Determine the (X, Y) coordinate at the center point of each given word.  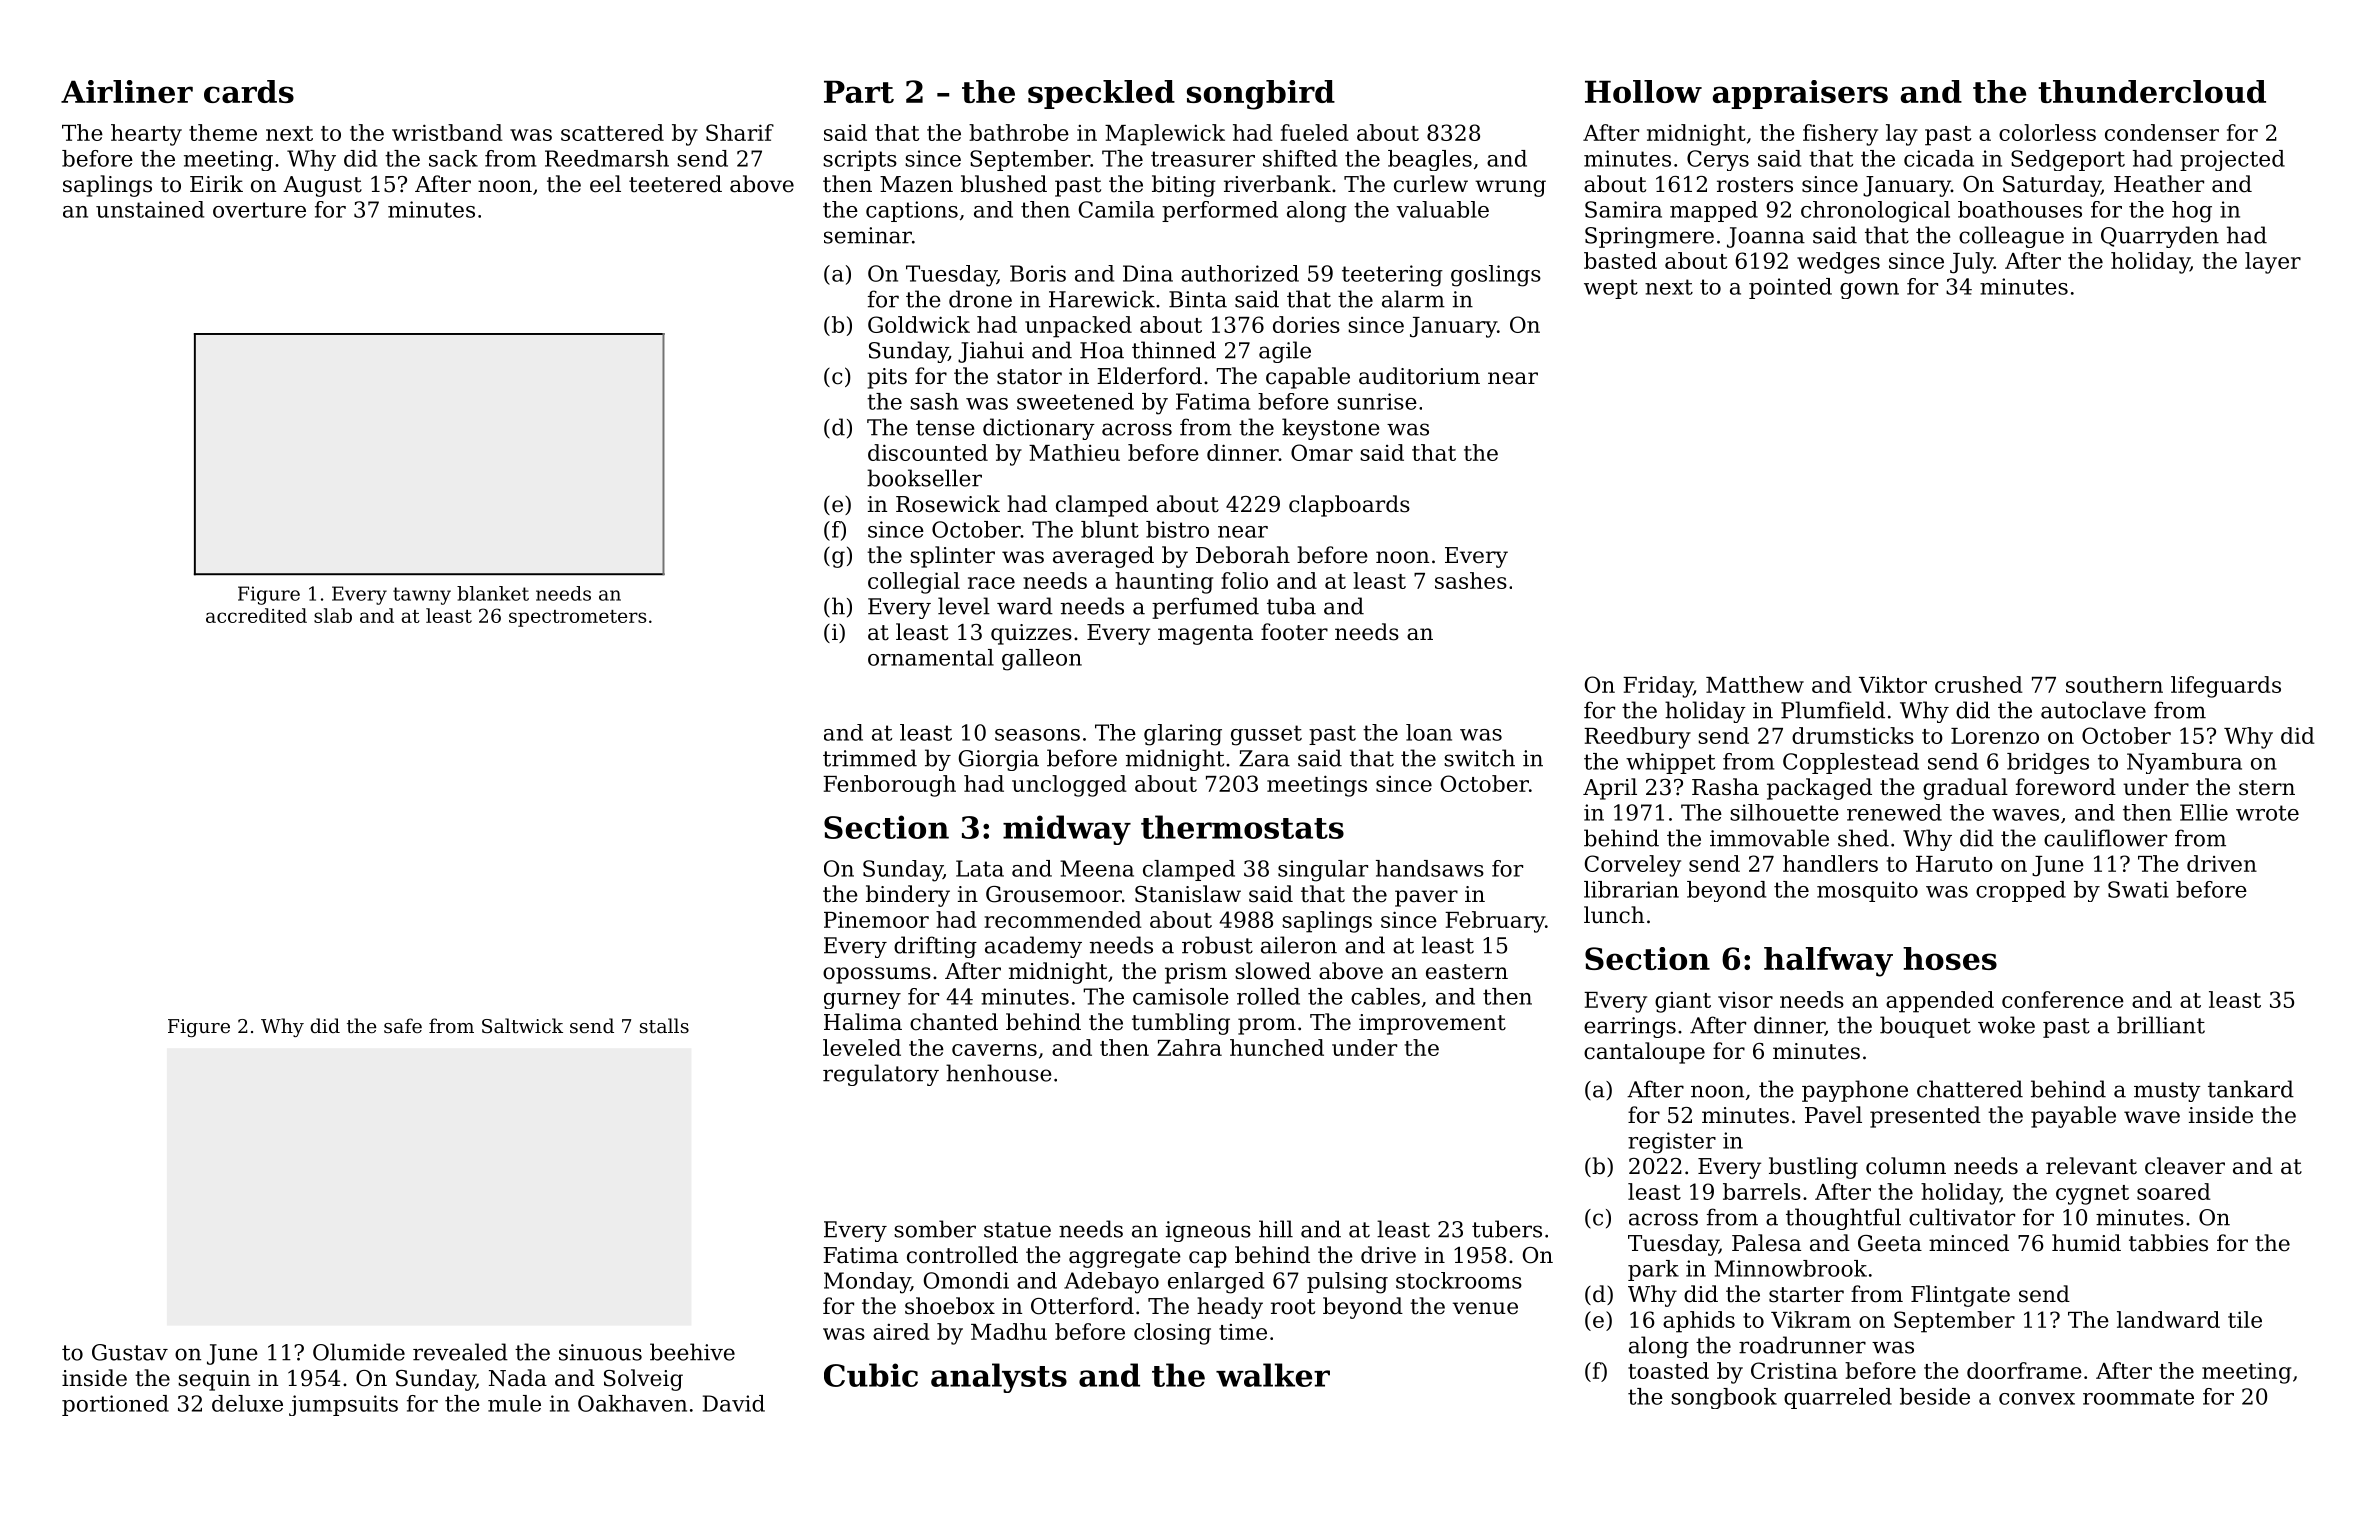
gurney (862, 1001)
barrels (1762, 1191)
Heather (2159, 184)
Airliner (127, 91)
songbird (1261, 95)
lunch (1614, 915)
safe (403, 1025)
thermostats (1242, 827)
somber (935, 1229)
